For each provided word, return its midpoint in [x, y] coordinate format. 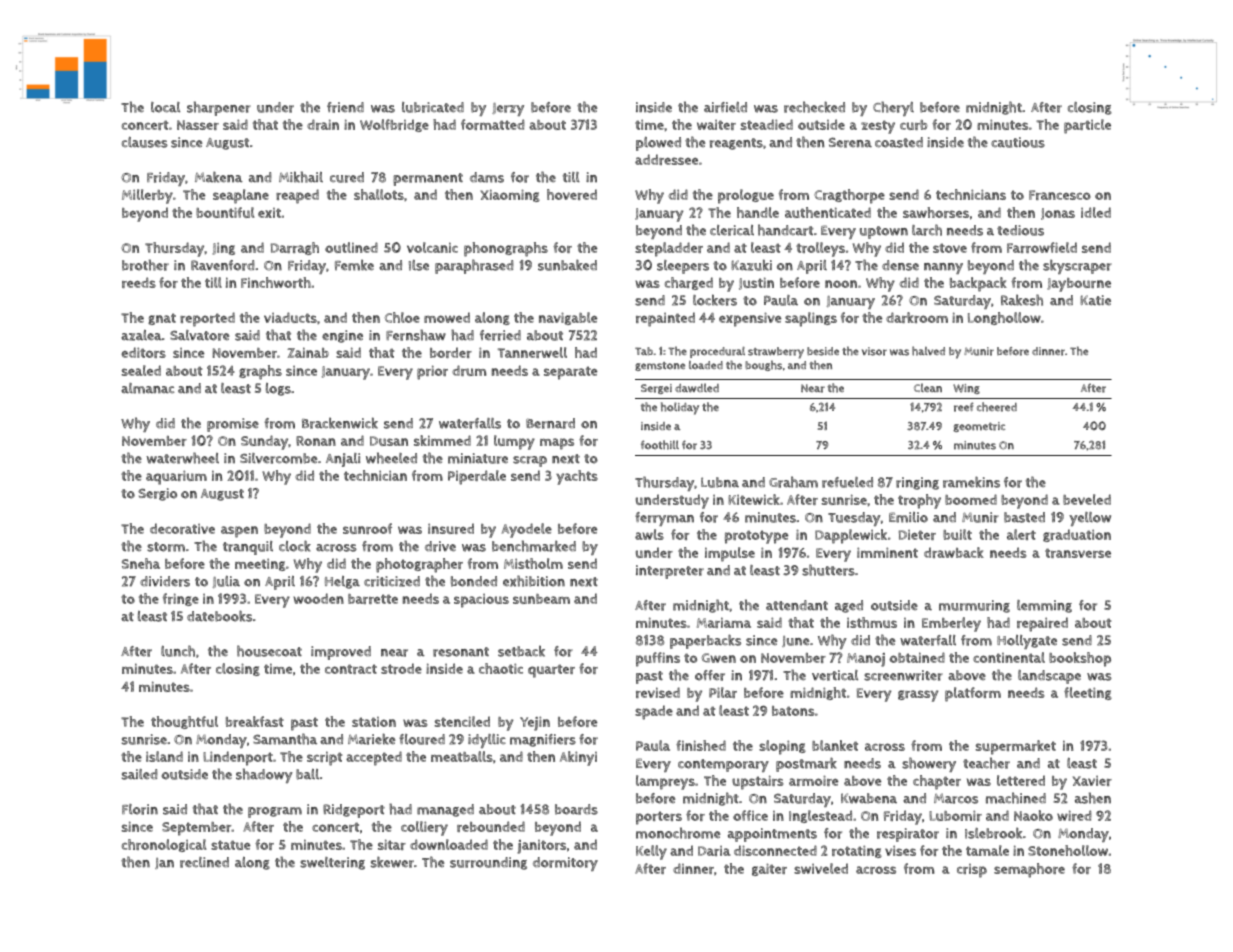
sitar [392, 844]
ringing [917, 483]
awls [649, 534]
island [164, 756]
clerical [732, 230]
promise [233, 425]
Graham [793, 482]
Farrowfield [1042, 247]
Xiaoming [510, 195]
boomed [971, 499]
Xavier [1092, 781]
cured [347, 177]
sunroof [367, 528]
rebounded [491, 826]
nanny [943, 268]
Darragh [295, 248]
